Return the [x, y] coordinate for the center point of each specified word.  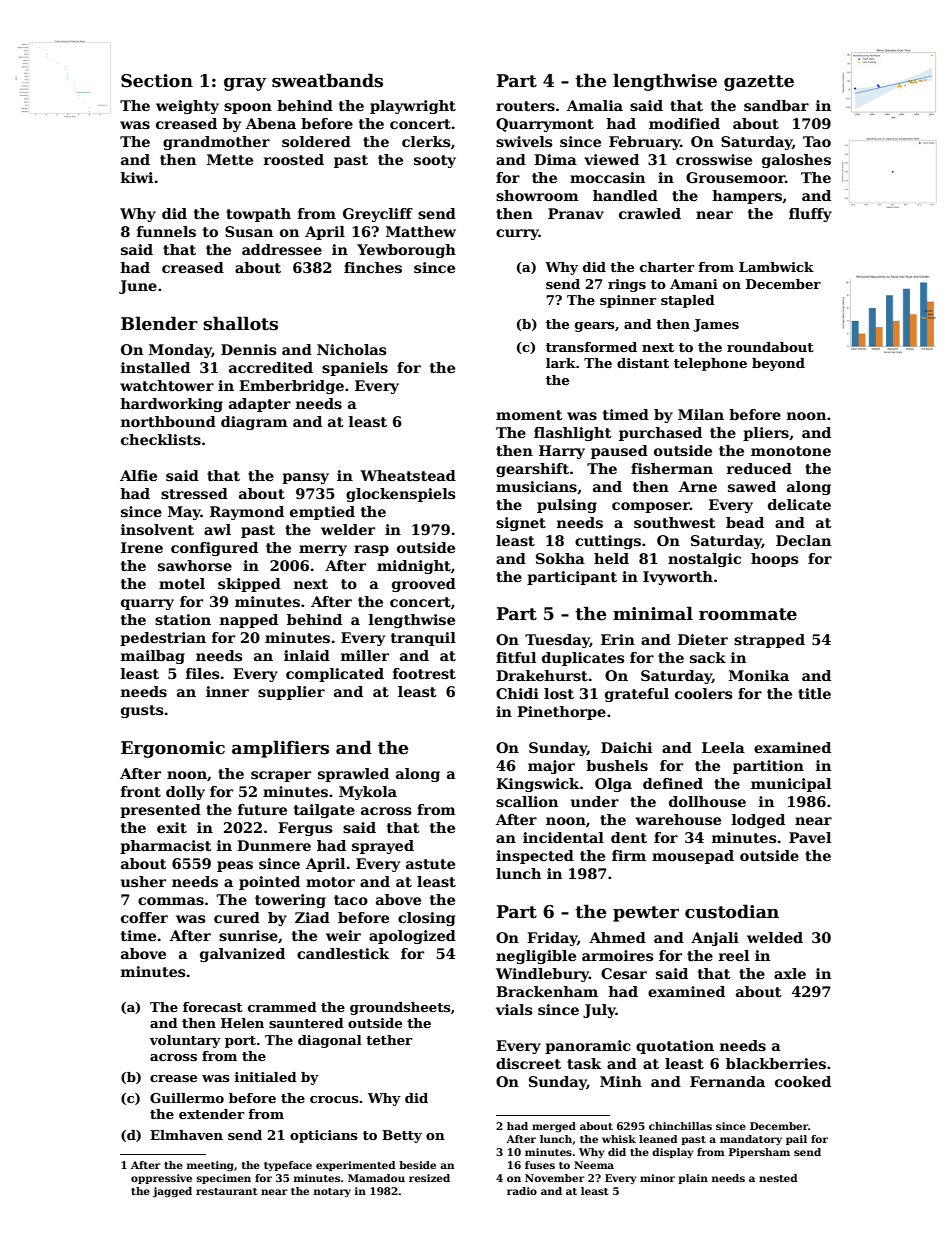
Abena [271, 123]
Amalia [595, 105]
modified [684, 123]
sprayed [383, 847]
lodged [758, 821]
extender [211, 1114]
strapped [769, 641]
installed [155, 367]
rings [627, 285]
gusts [142, 711]
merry [323, 550]
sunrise [248, 935]
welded [775, 937]
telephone [710, 364]
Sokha [560, 558]
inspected [535, 857]
